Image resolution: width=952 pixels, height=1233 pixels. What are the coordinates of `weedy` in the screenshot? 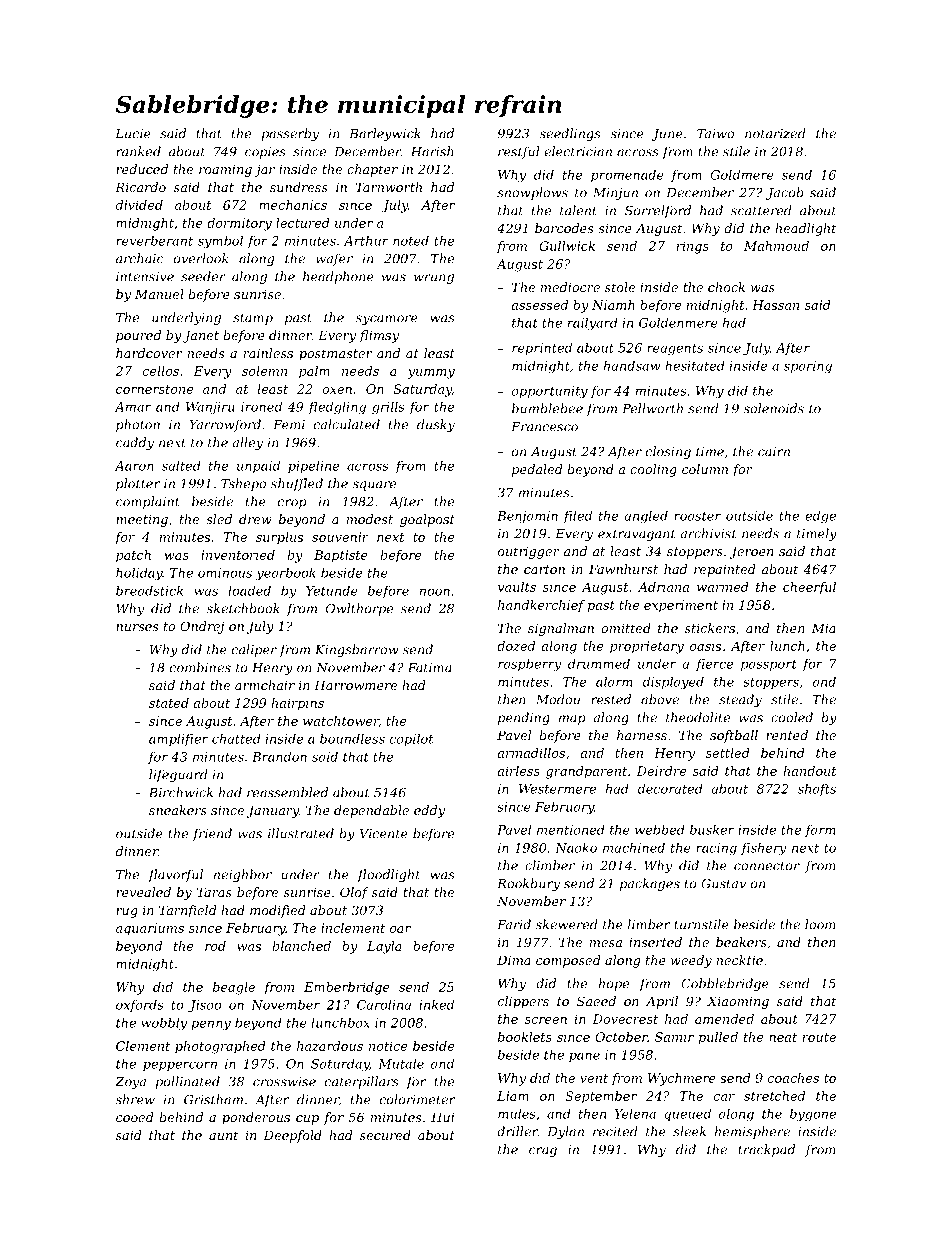 It's located at (691, 961).
